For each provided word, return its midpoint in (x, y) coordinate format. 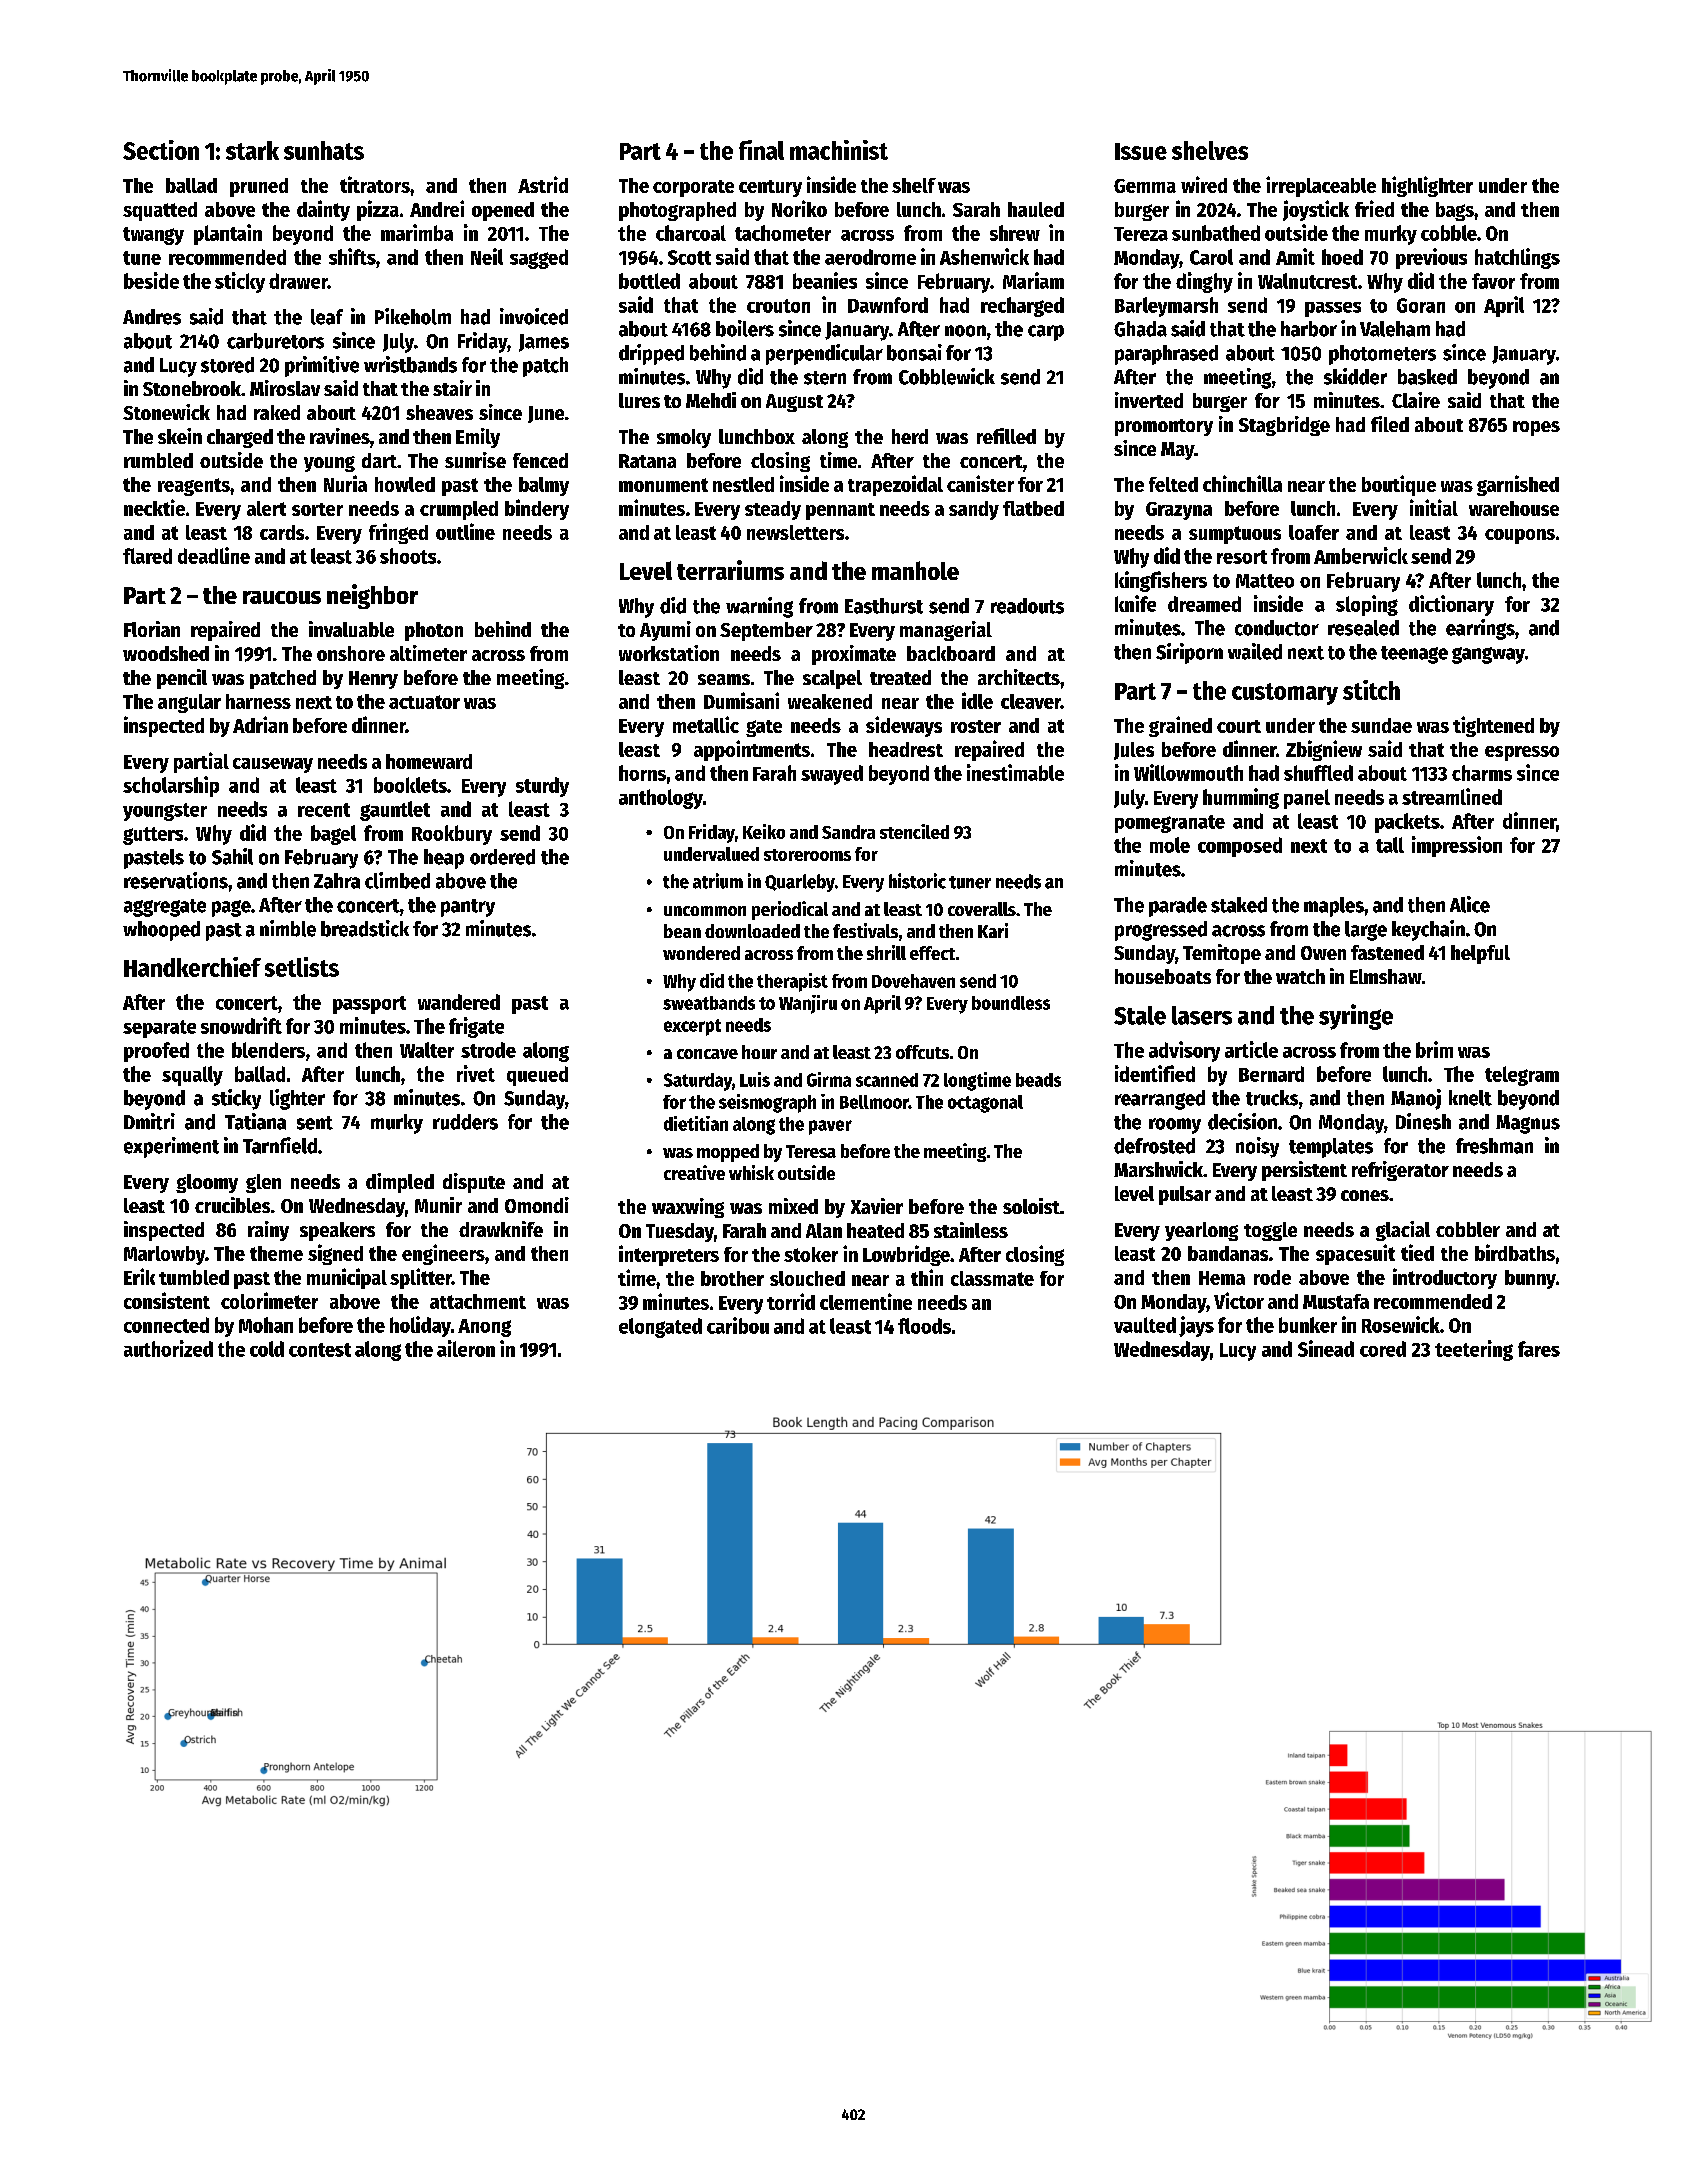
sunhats (324, 150)
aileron (466, 1348)
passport (369, 1005)
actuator (424, 702)
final (761, 150)
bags (1455, 211)
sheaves (439, 412)
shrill (886, 952)
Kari (993, 930)
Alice (1470, 904)
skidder (1355, 376)
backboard (951, 653)
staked (1239, 905)
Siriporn (1189, 653)
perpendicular (824, 354)
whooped (161, 931)
